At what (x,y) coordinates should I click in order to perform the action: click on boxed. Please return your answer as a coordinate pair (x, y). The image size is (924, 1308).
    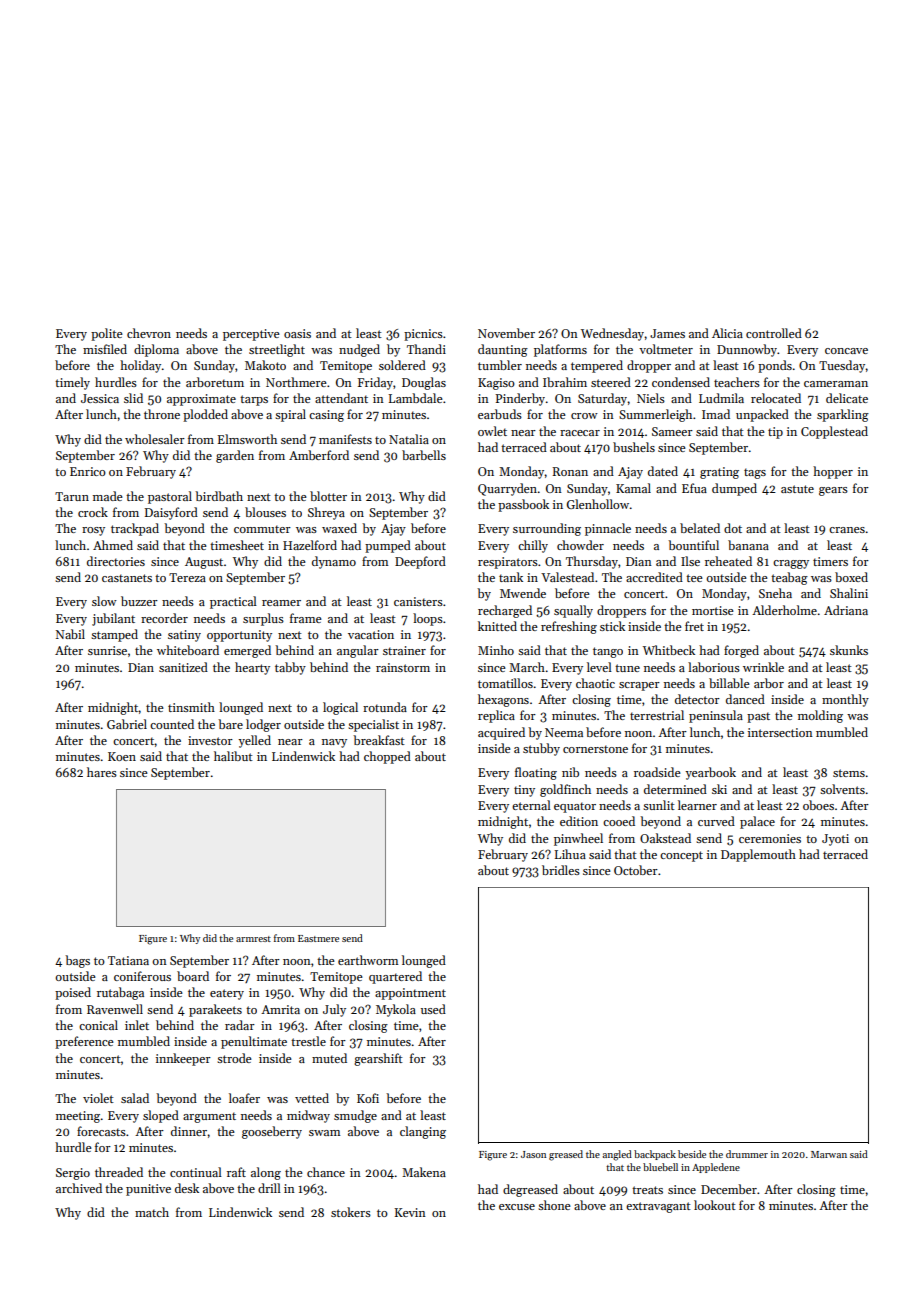
    Looking at the image, I should click on (851, 577).
